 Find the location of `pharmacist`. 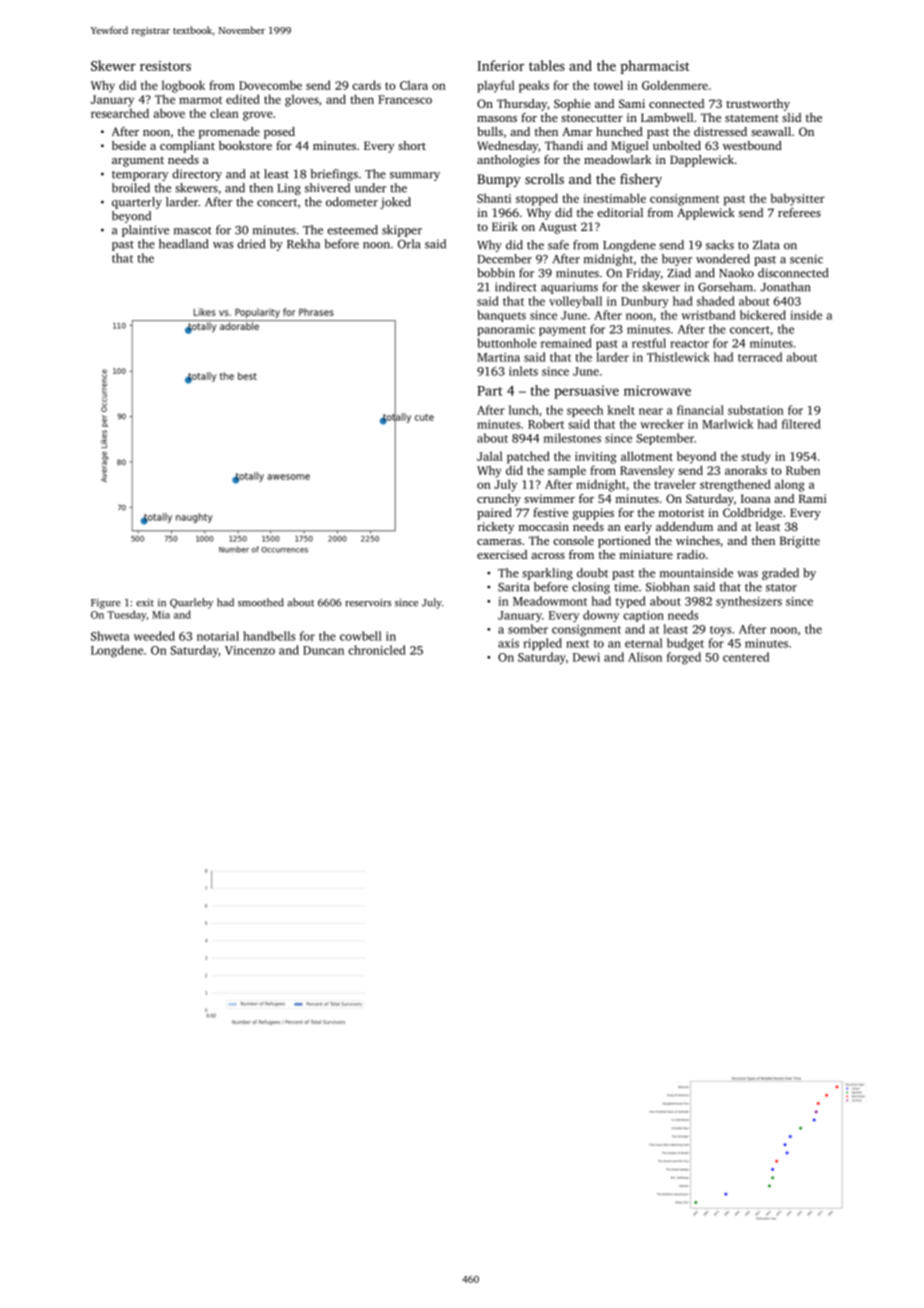

pharmacist is located at coordinates (655, 67).
